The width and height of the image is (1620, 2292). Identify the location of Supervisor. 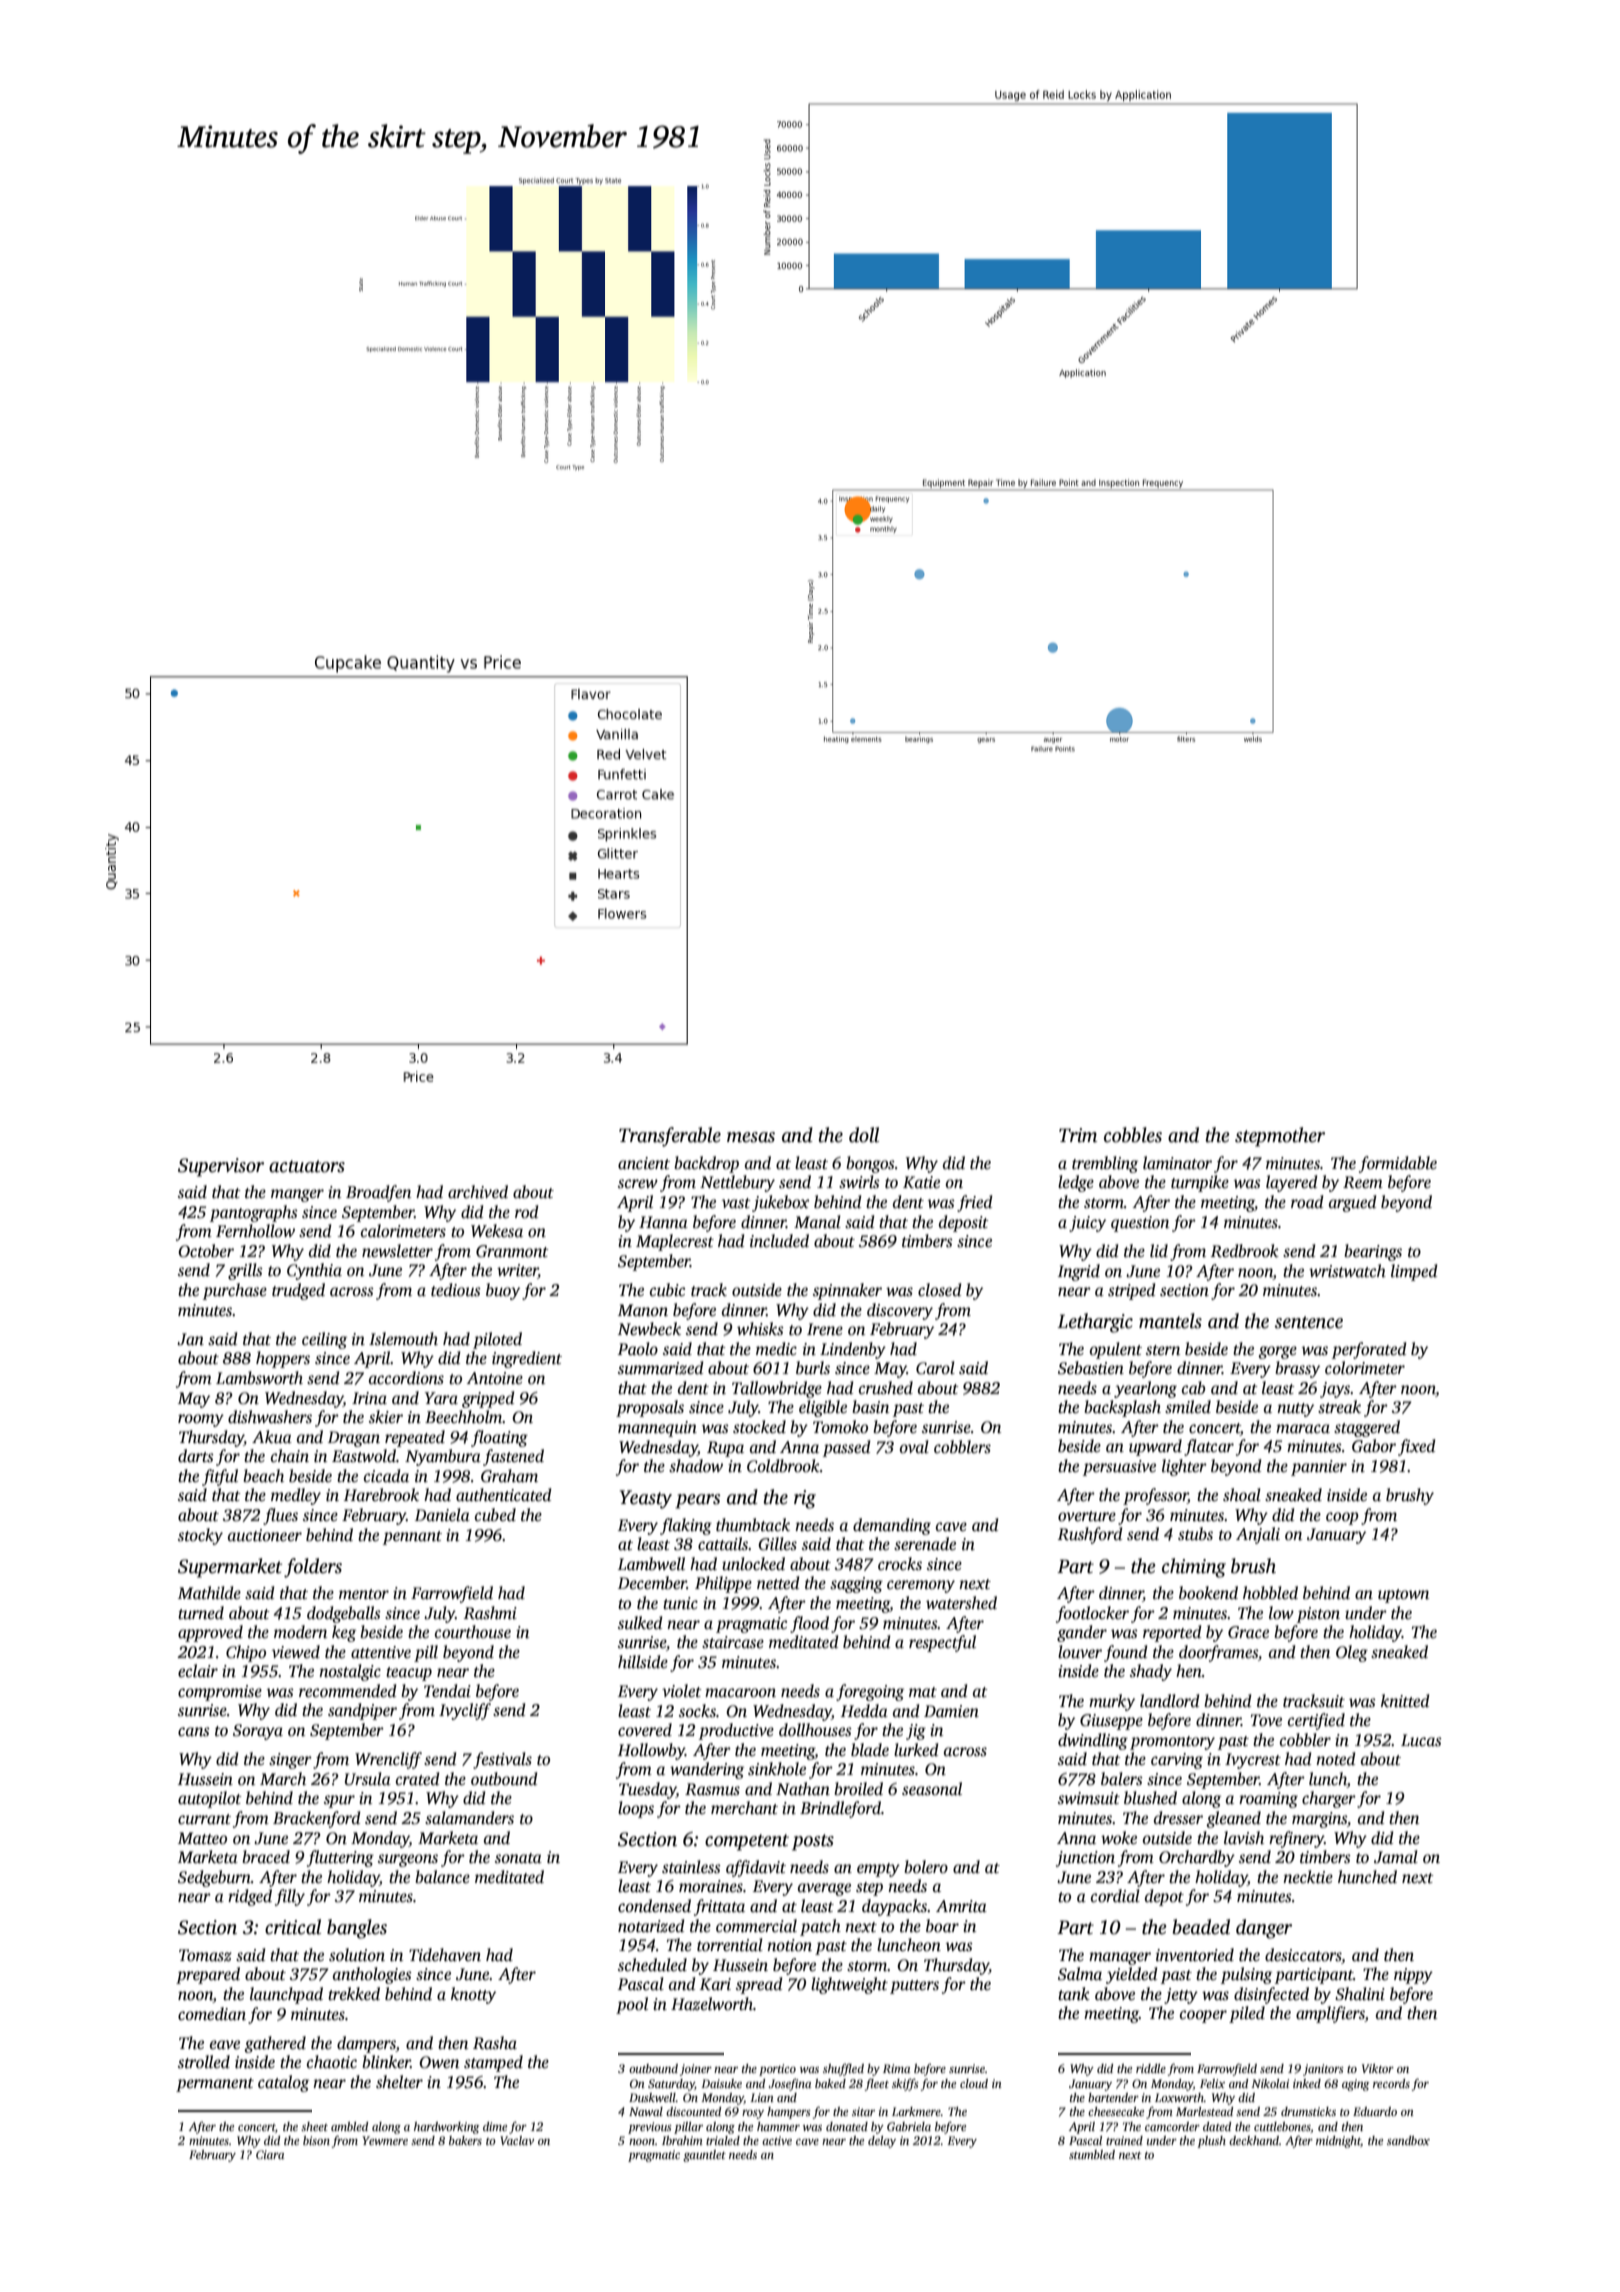
(221, 1167).
